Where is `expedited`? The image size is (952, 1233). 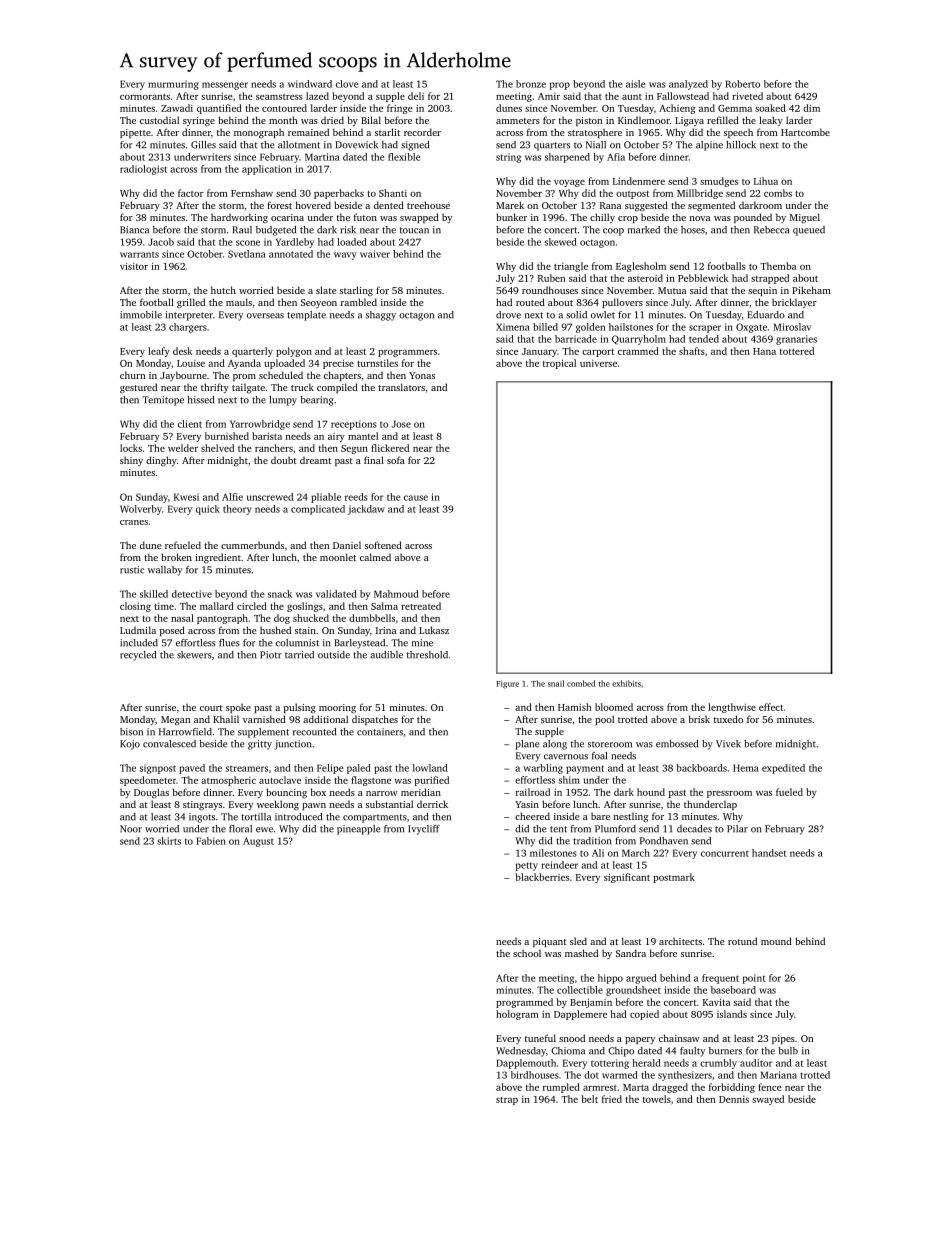
expedited is located at coordinates (783, 769).
